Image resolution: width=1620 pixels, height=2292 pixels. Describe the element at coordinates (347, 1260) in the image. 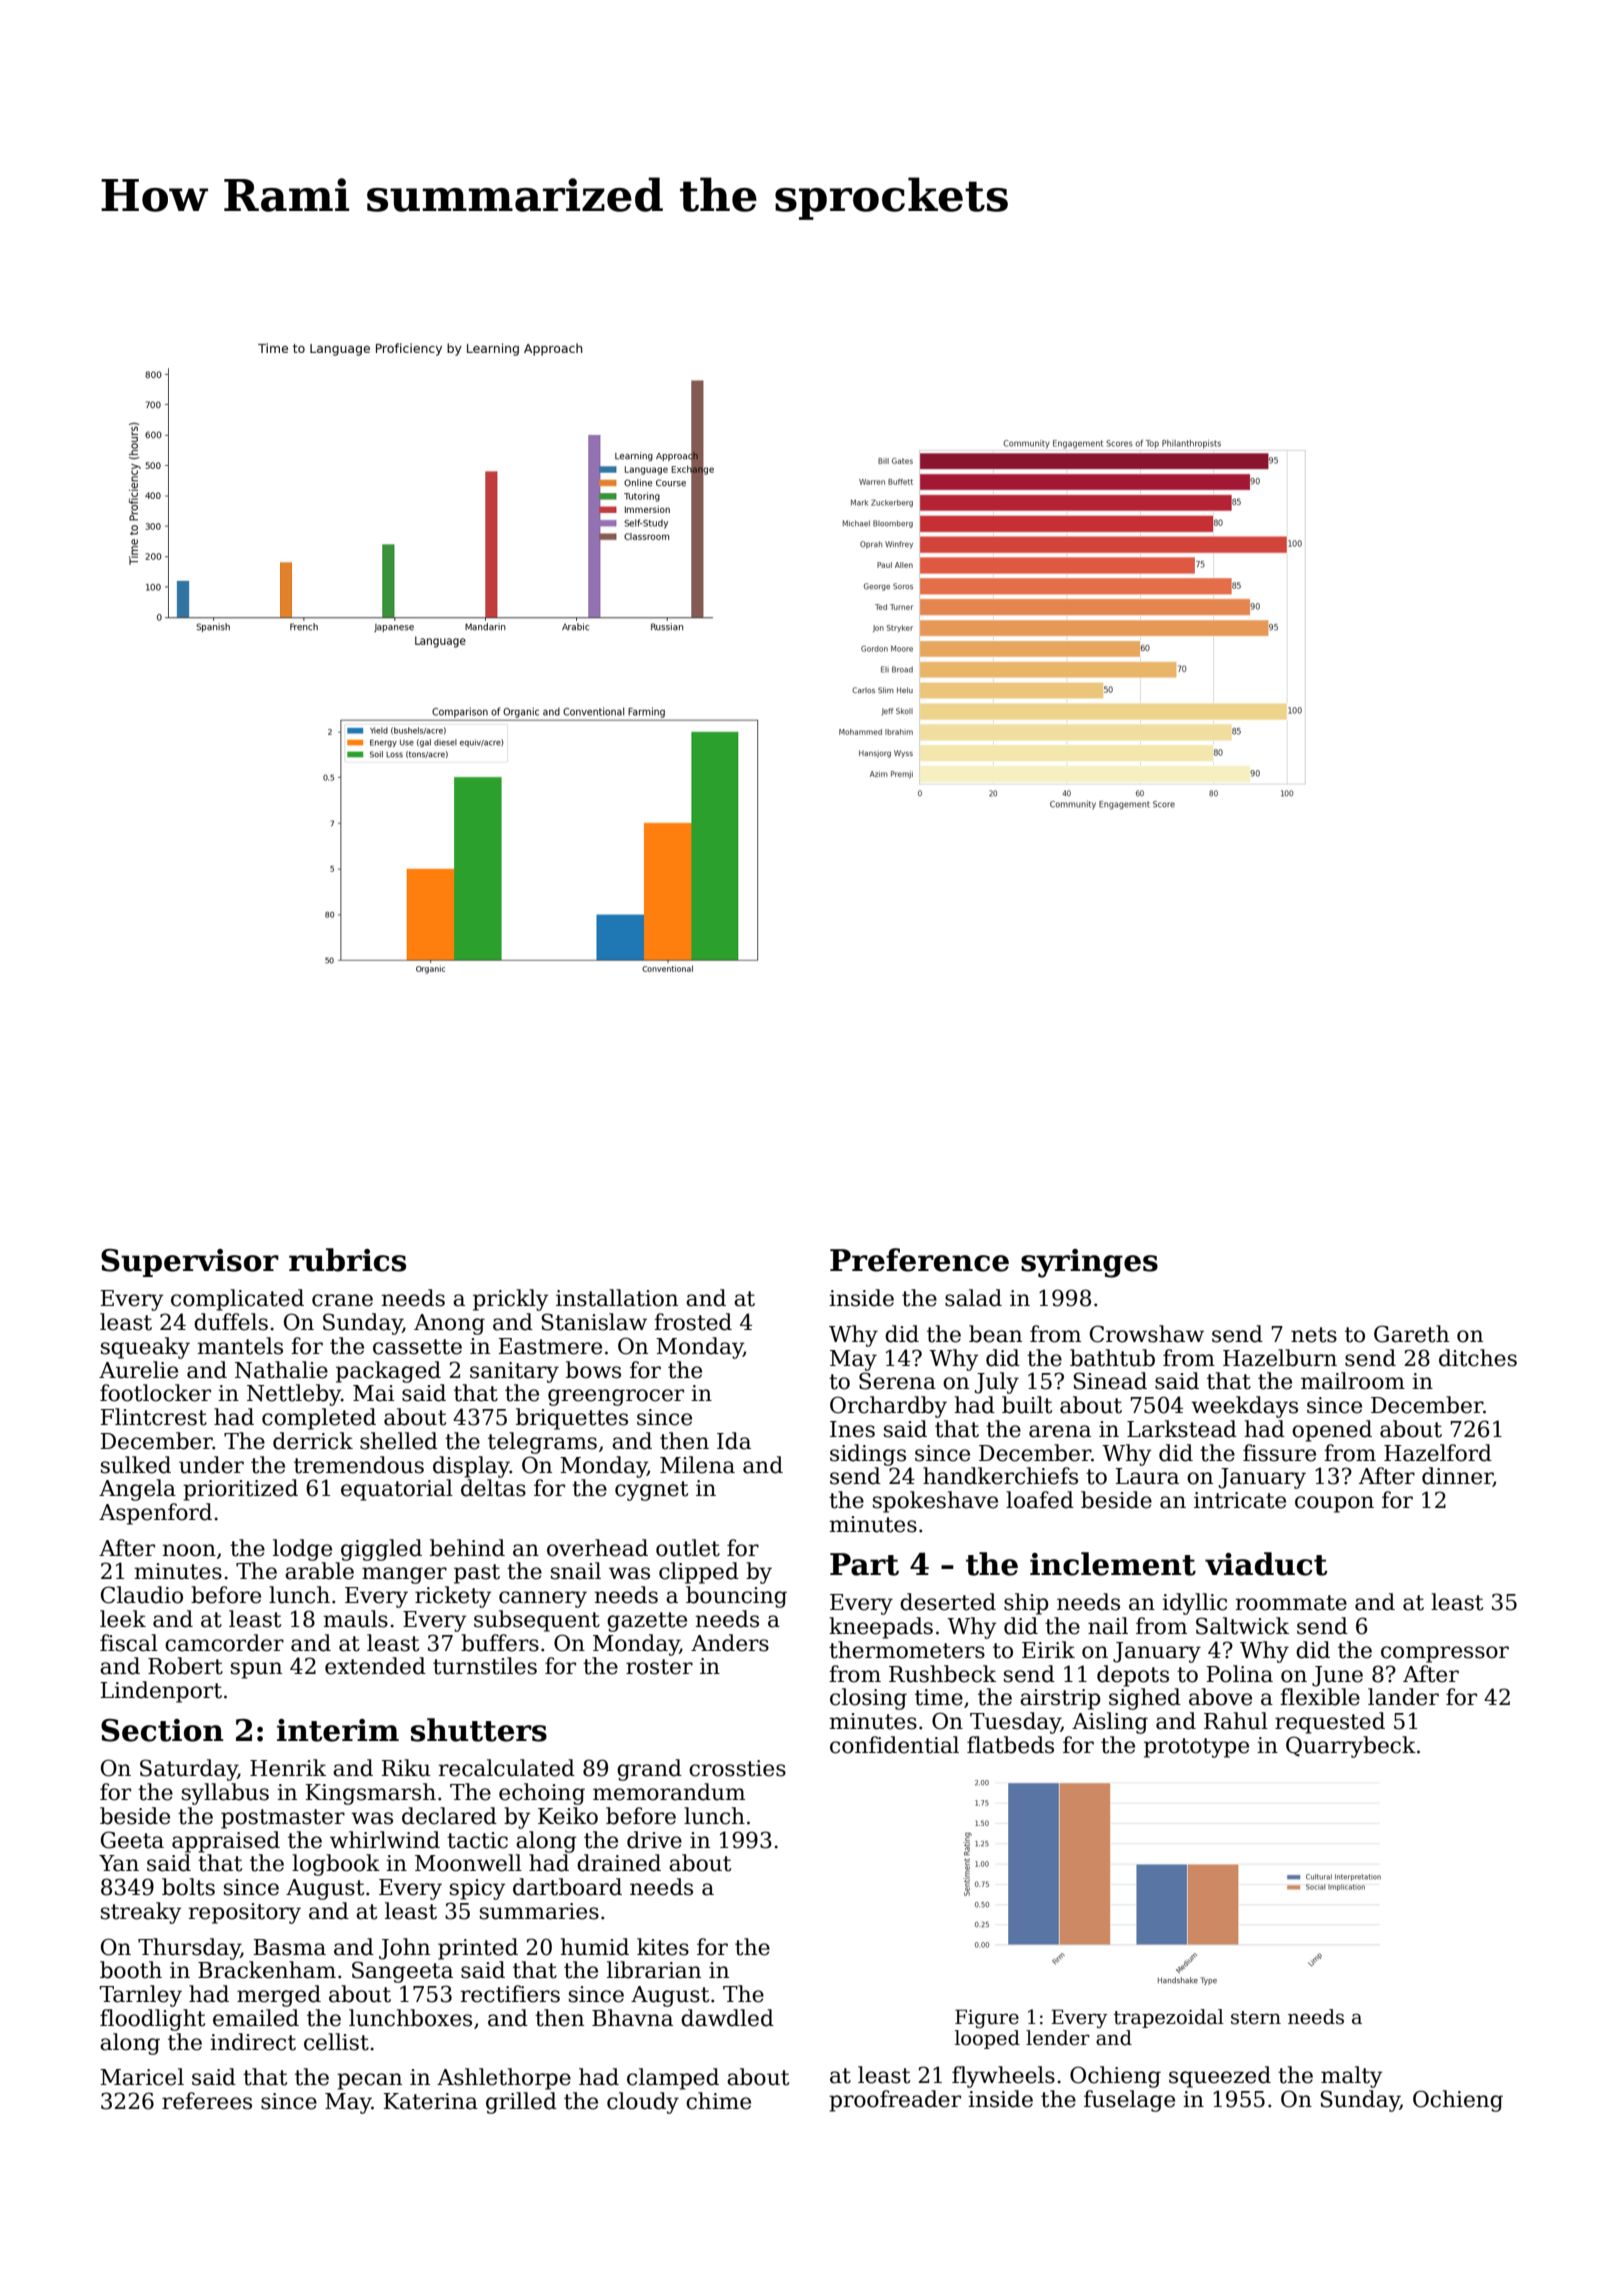

I see `rubrics` at that location.
